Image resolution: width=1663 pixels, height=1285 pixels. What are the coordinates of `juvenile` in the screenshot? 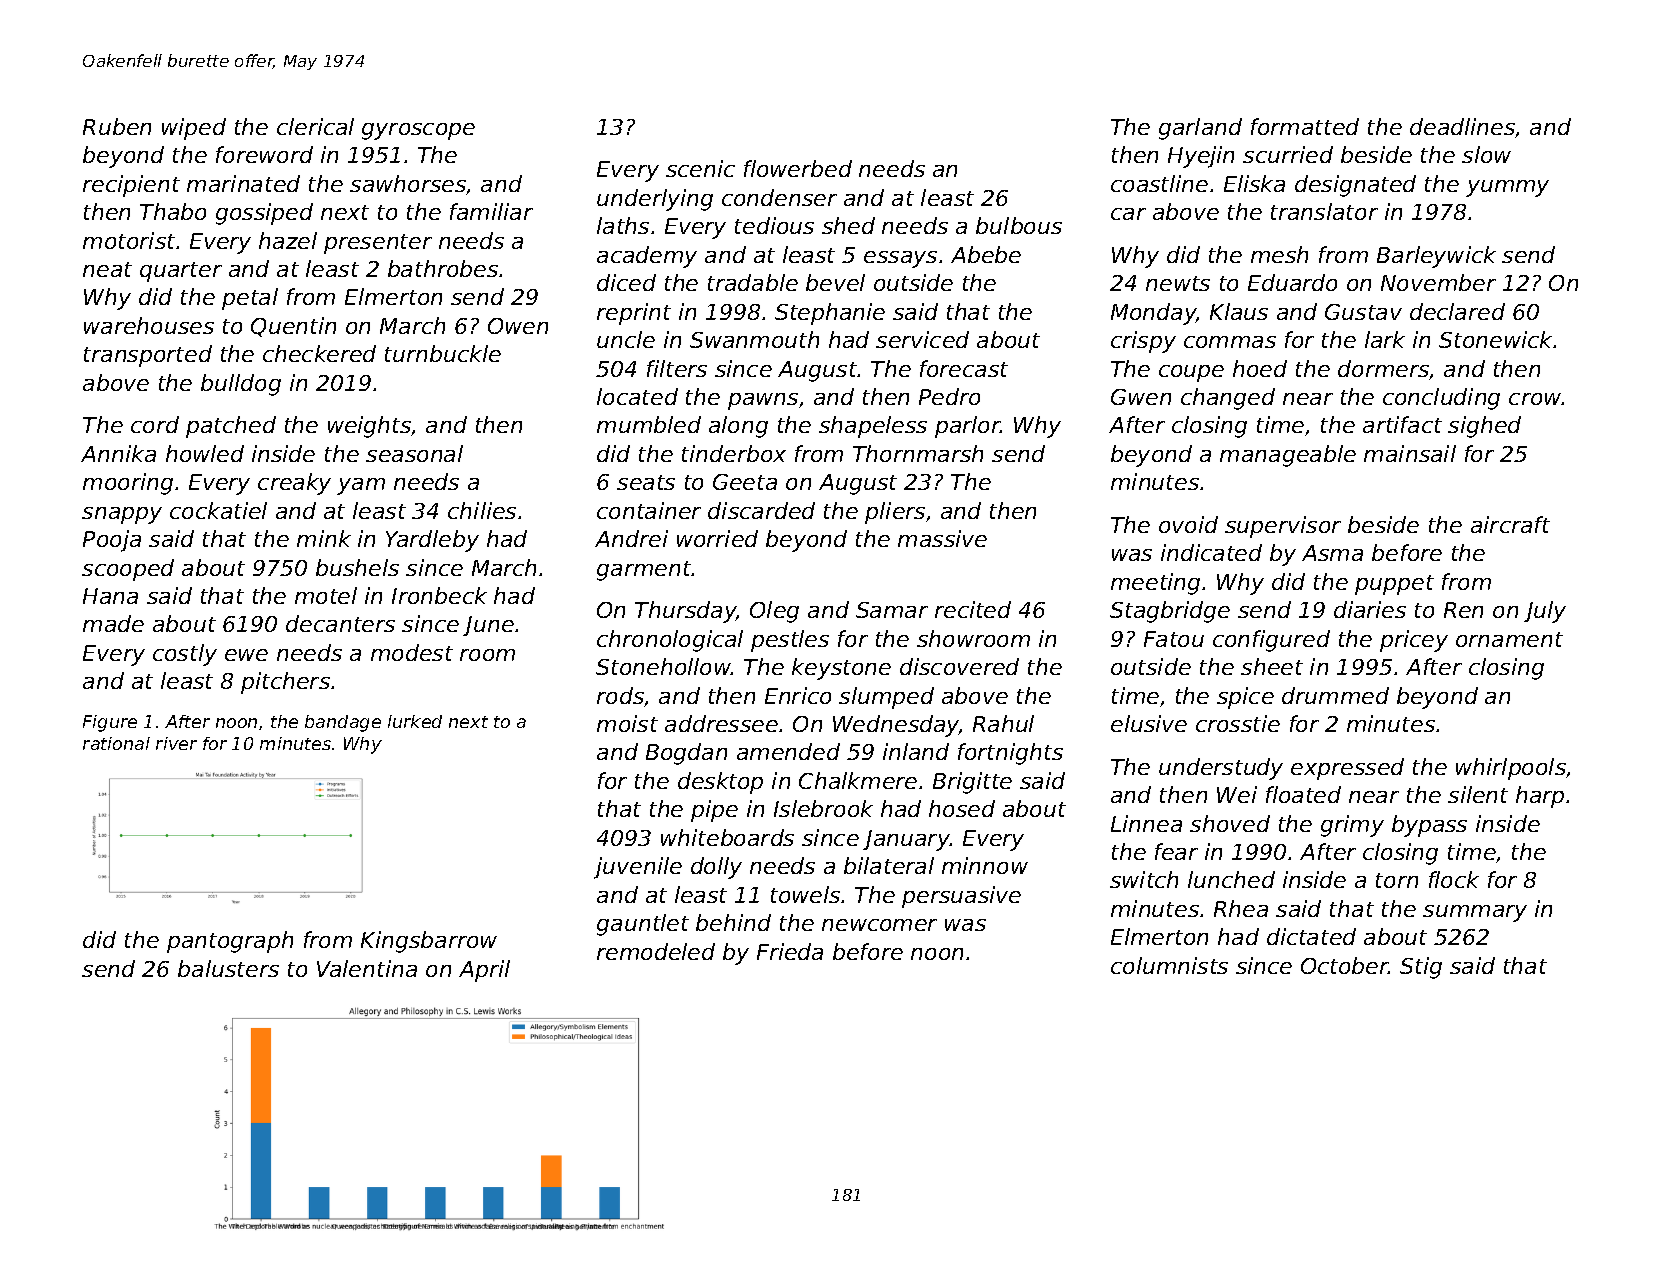 It's located at (638, 868).
